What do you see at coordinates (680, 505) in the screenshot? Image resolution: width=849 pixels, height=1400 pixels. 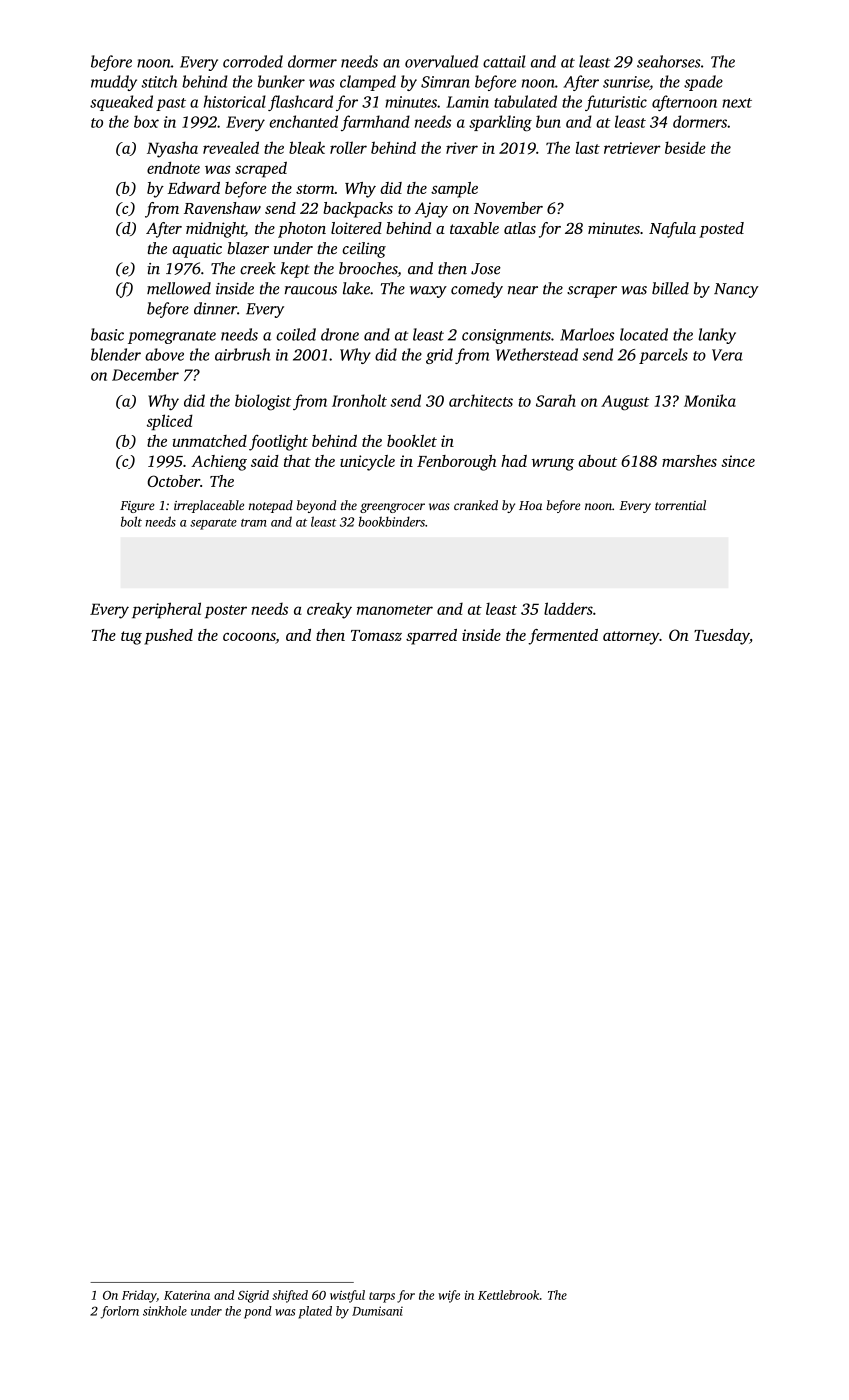 I see `torrential` at bounding box center [680, 505].
